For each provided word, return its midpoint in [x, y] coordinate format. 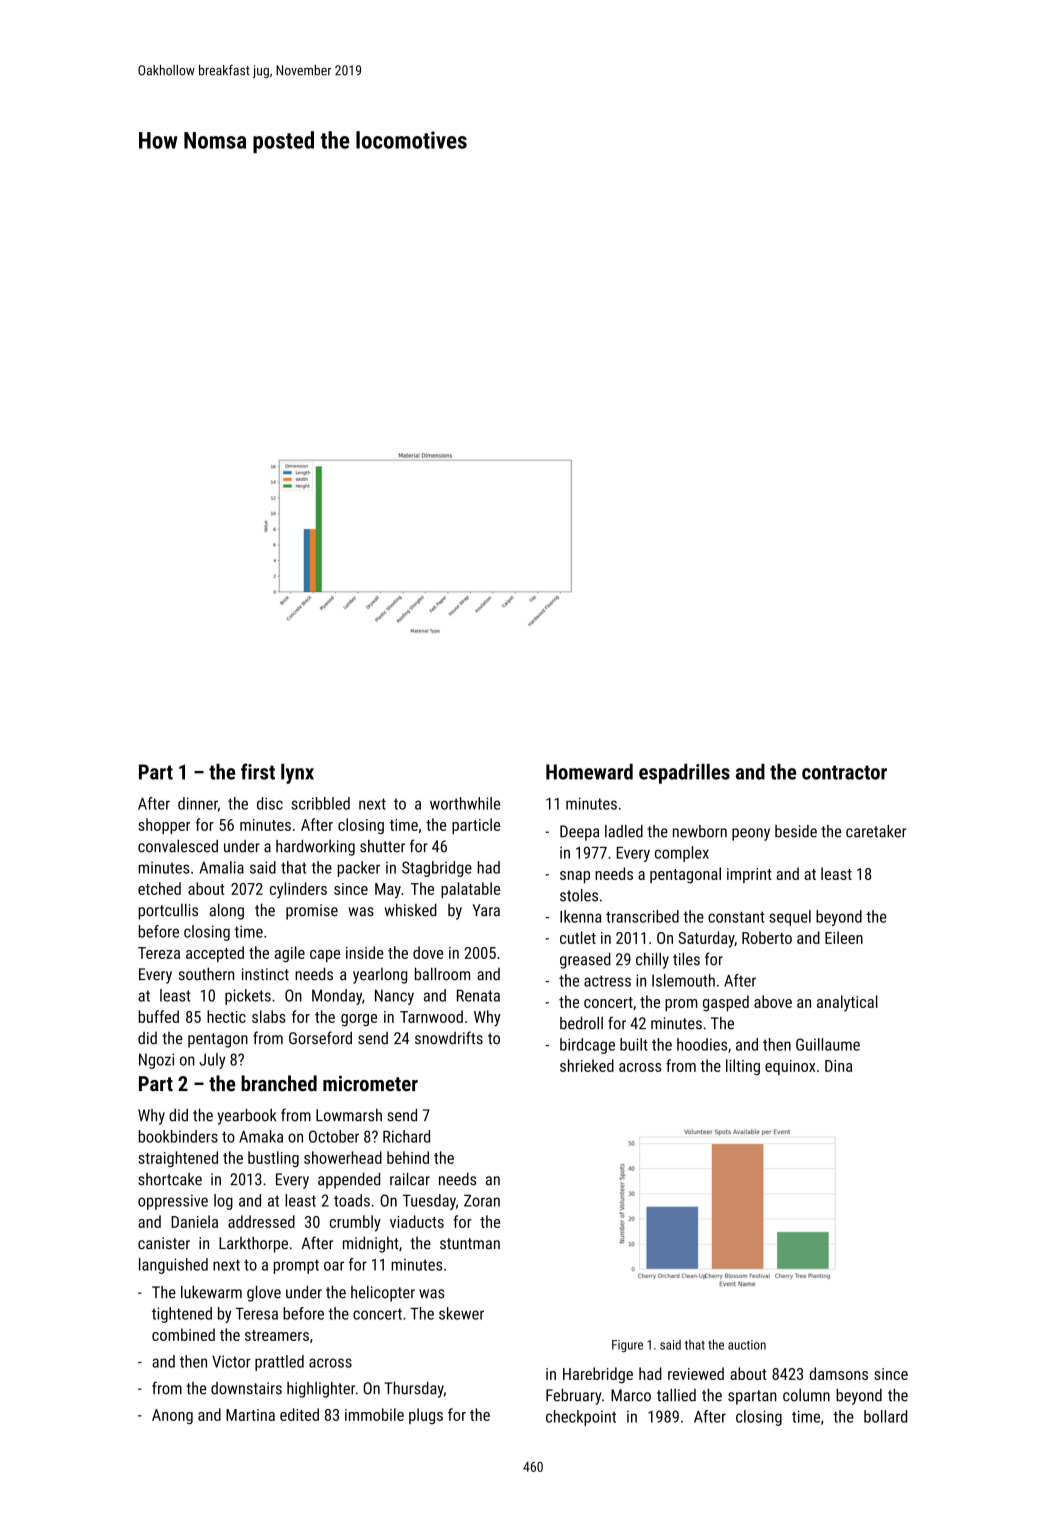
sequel [790, 918]
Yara [486, 910]
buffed [159, 1016]
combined [183, 1334]
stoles [579, 895]
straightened [178, 1159]
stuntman [470, 1244]
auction [747, 1345]
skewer [461, 1313]
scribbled [320, 803]
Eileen [844, 937]
